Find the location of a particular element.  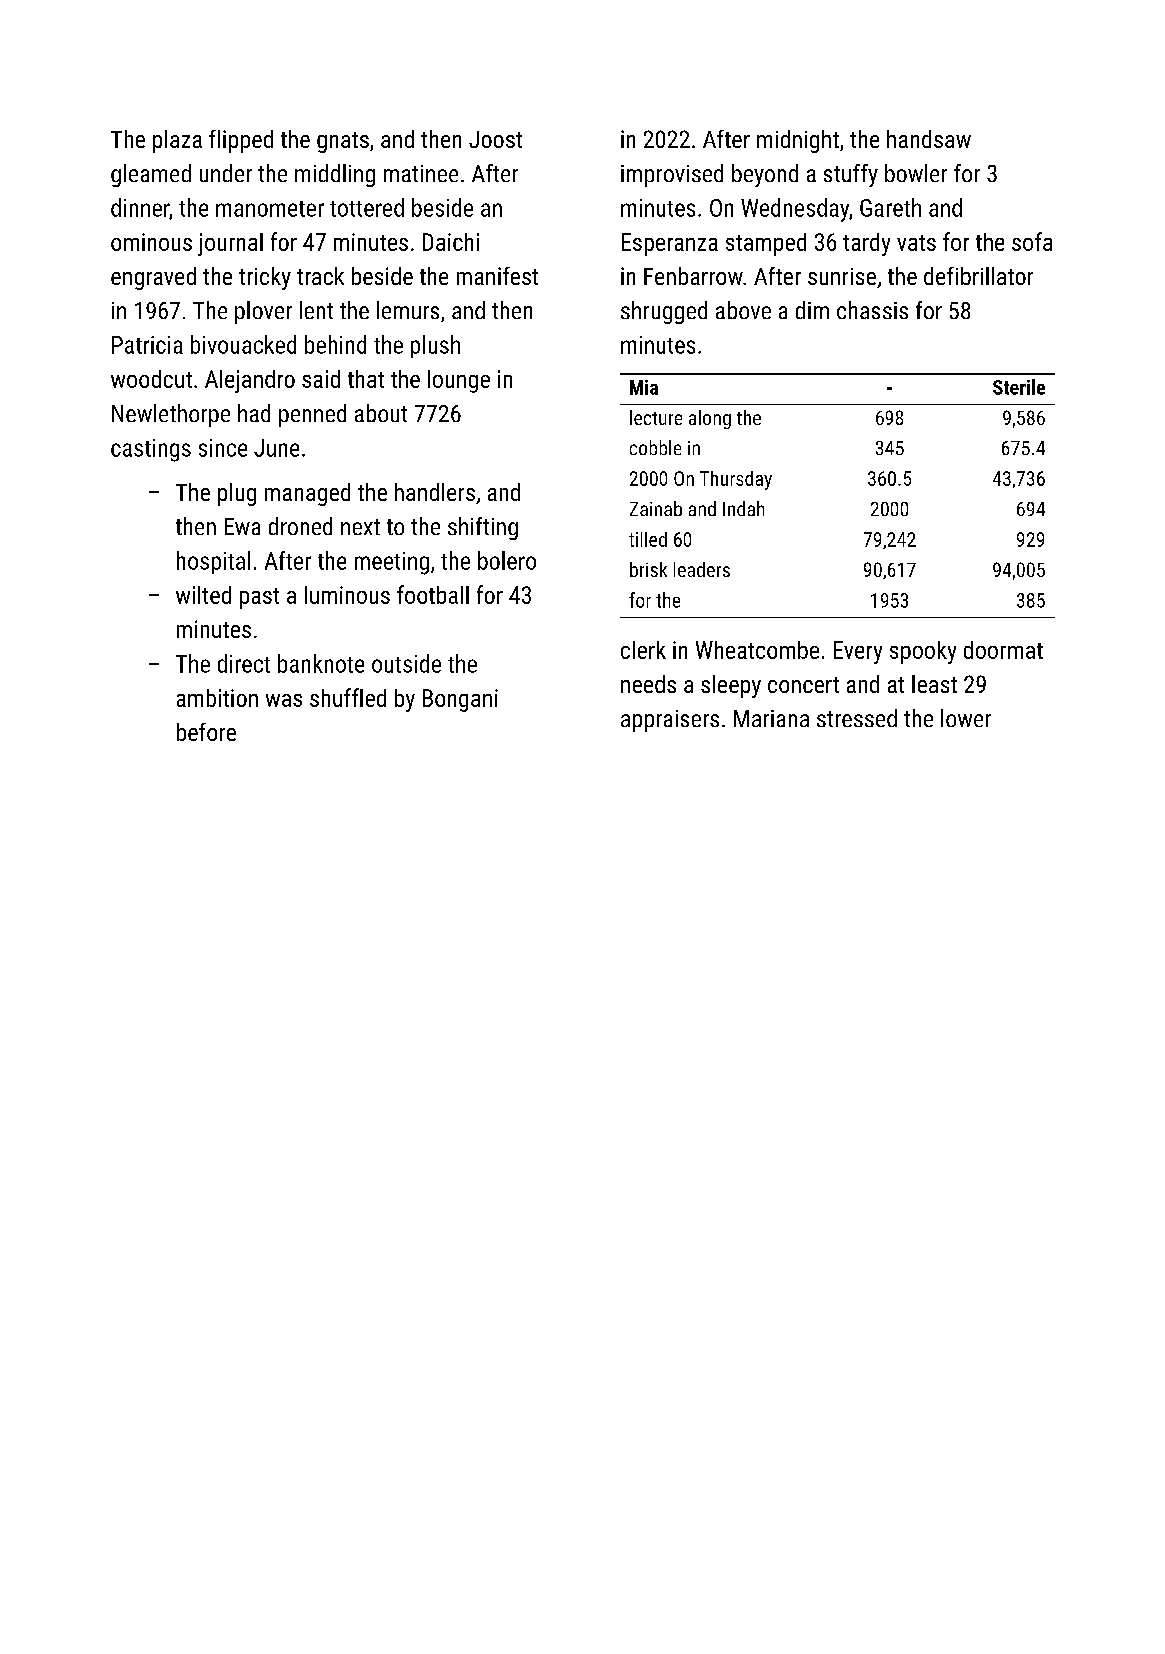

Indah is located at coordinates (743, 508).
